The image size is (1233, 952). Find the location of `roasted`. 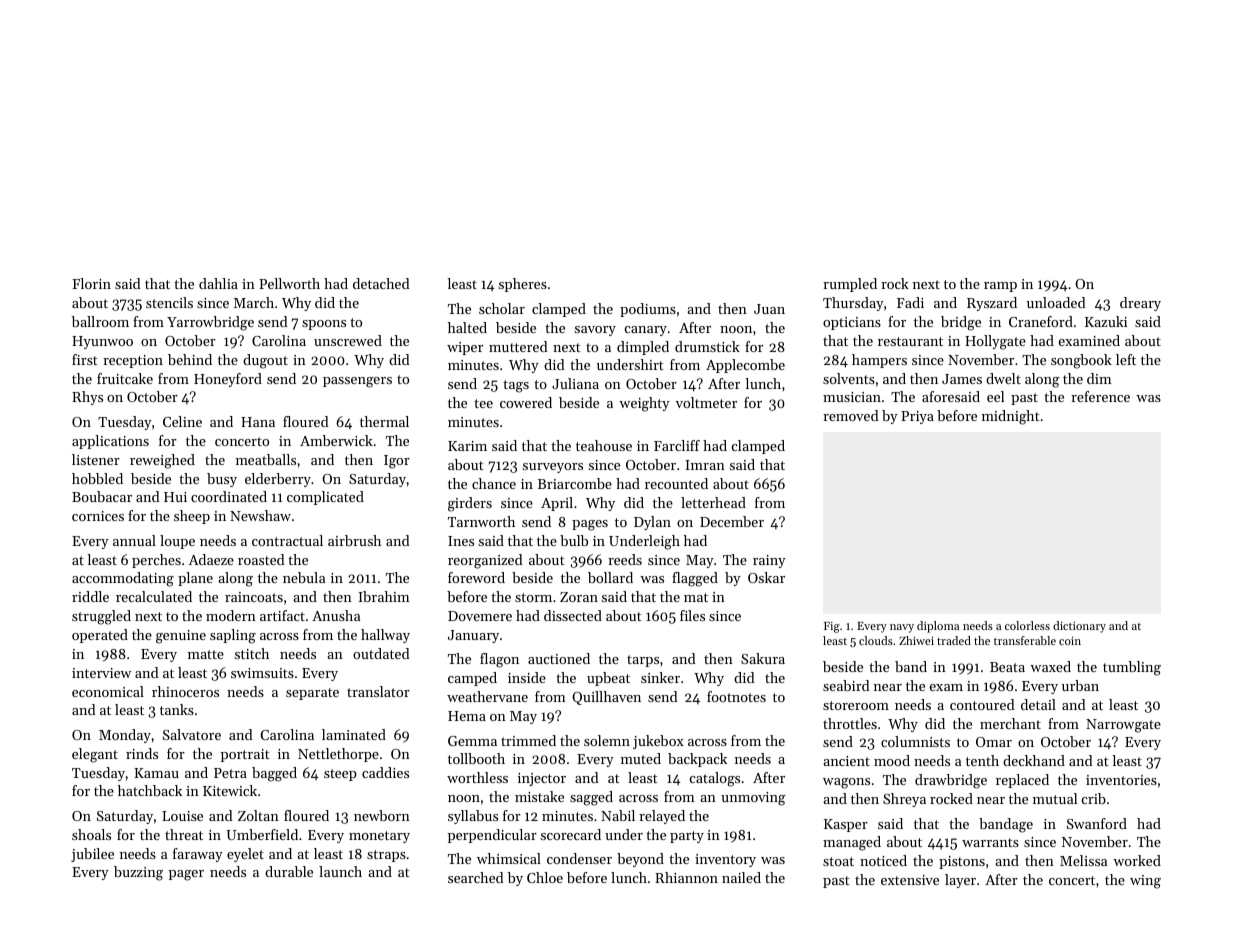

roasted is located at coordinates (261, 559).
